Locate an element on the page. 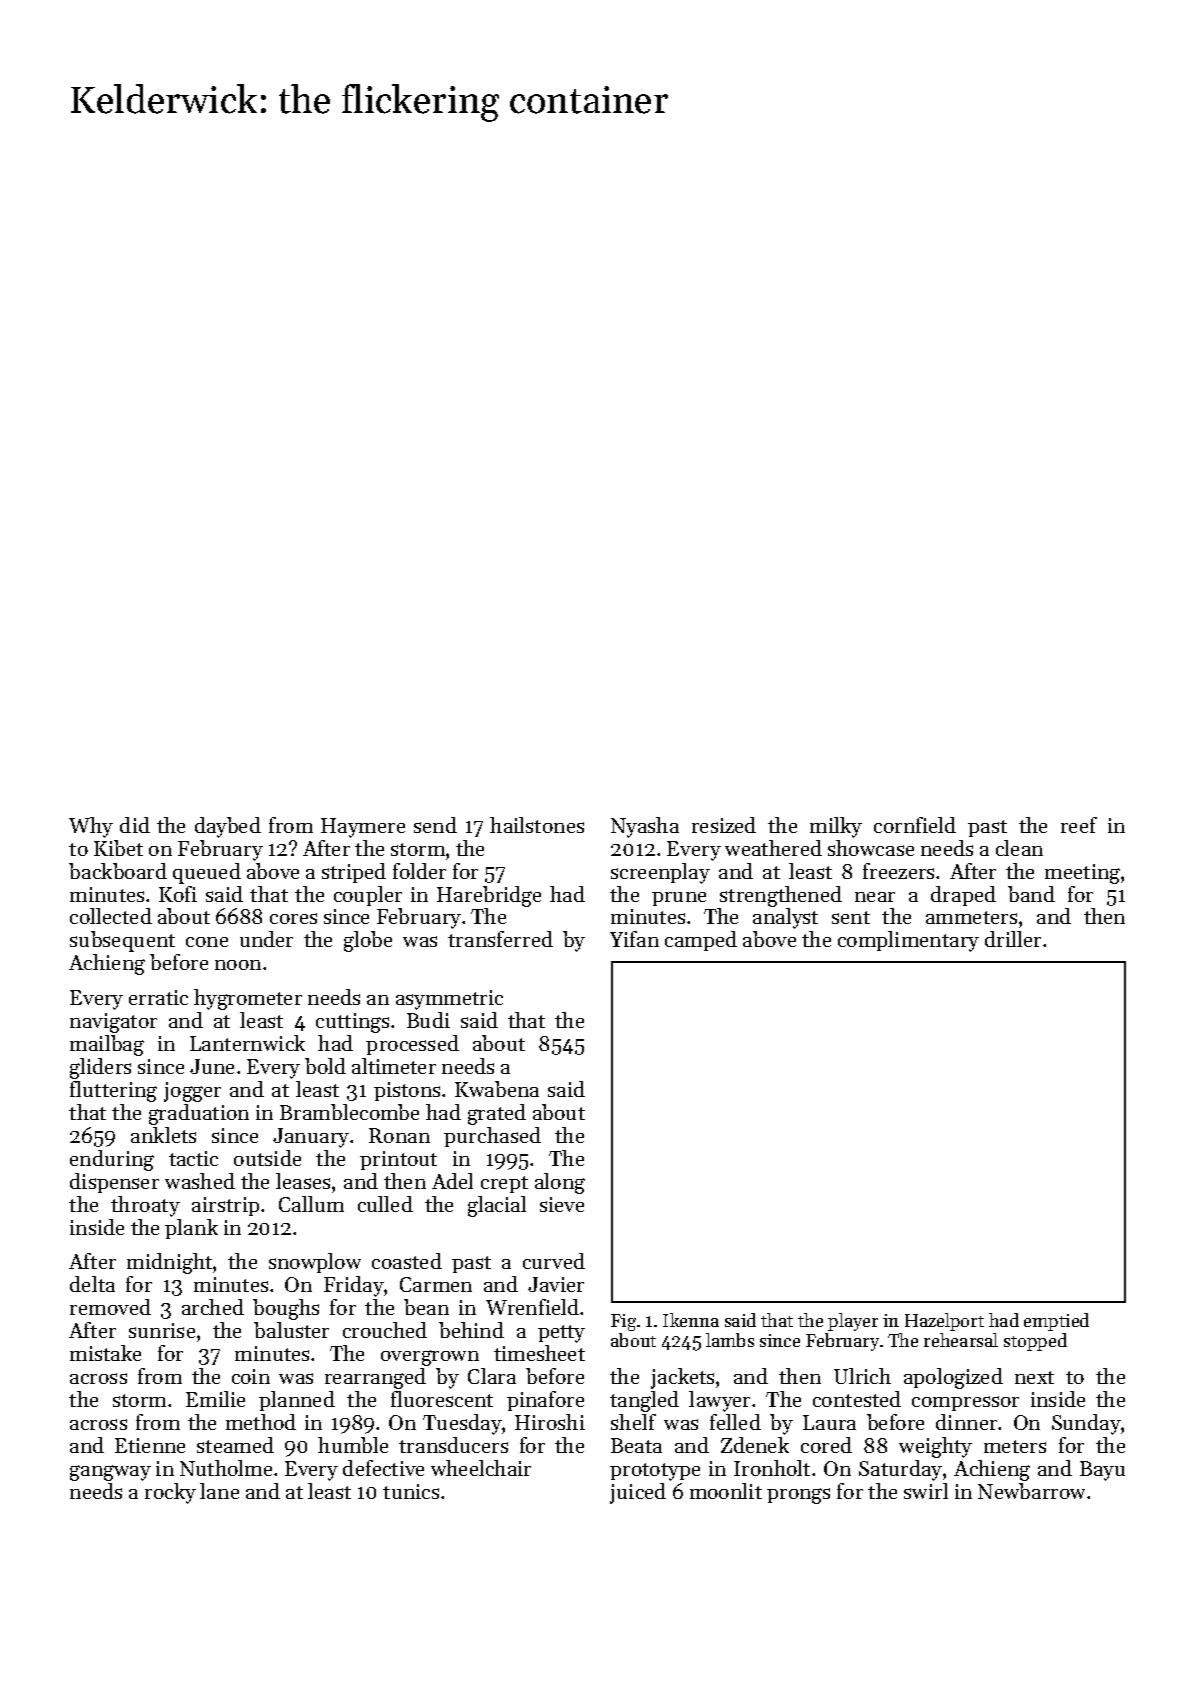 The height and width of the page is (1691, 1196). midnight is located at coordinates (169, 1263).
